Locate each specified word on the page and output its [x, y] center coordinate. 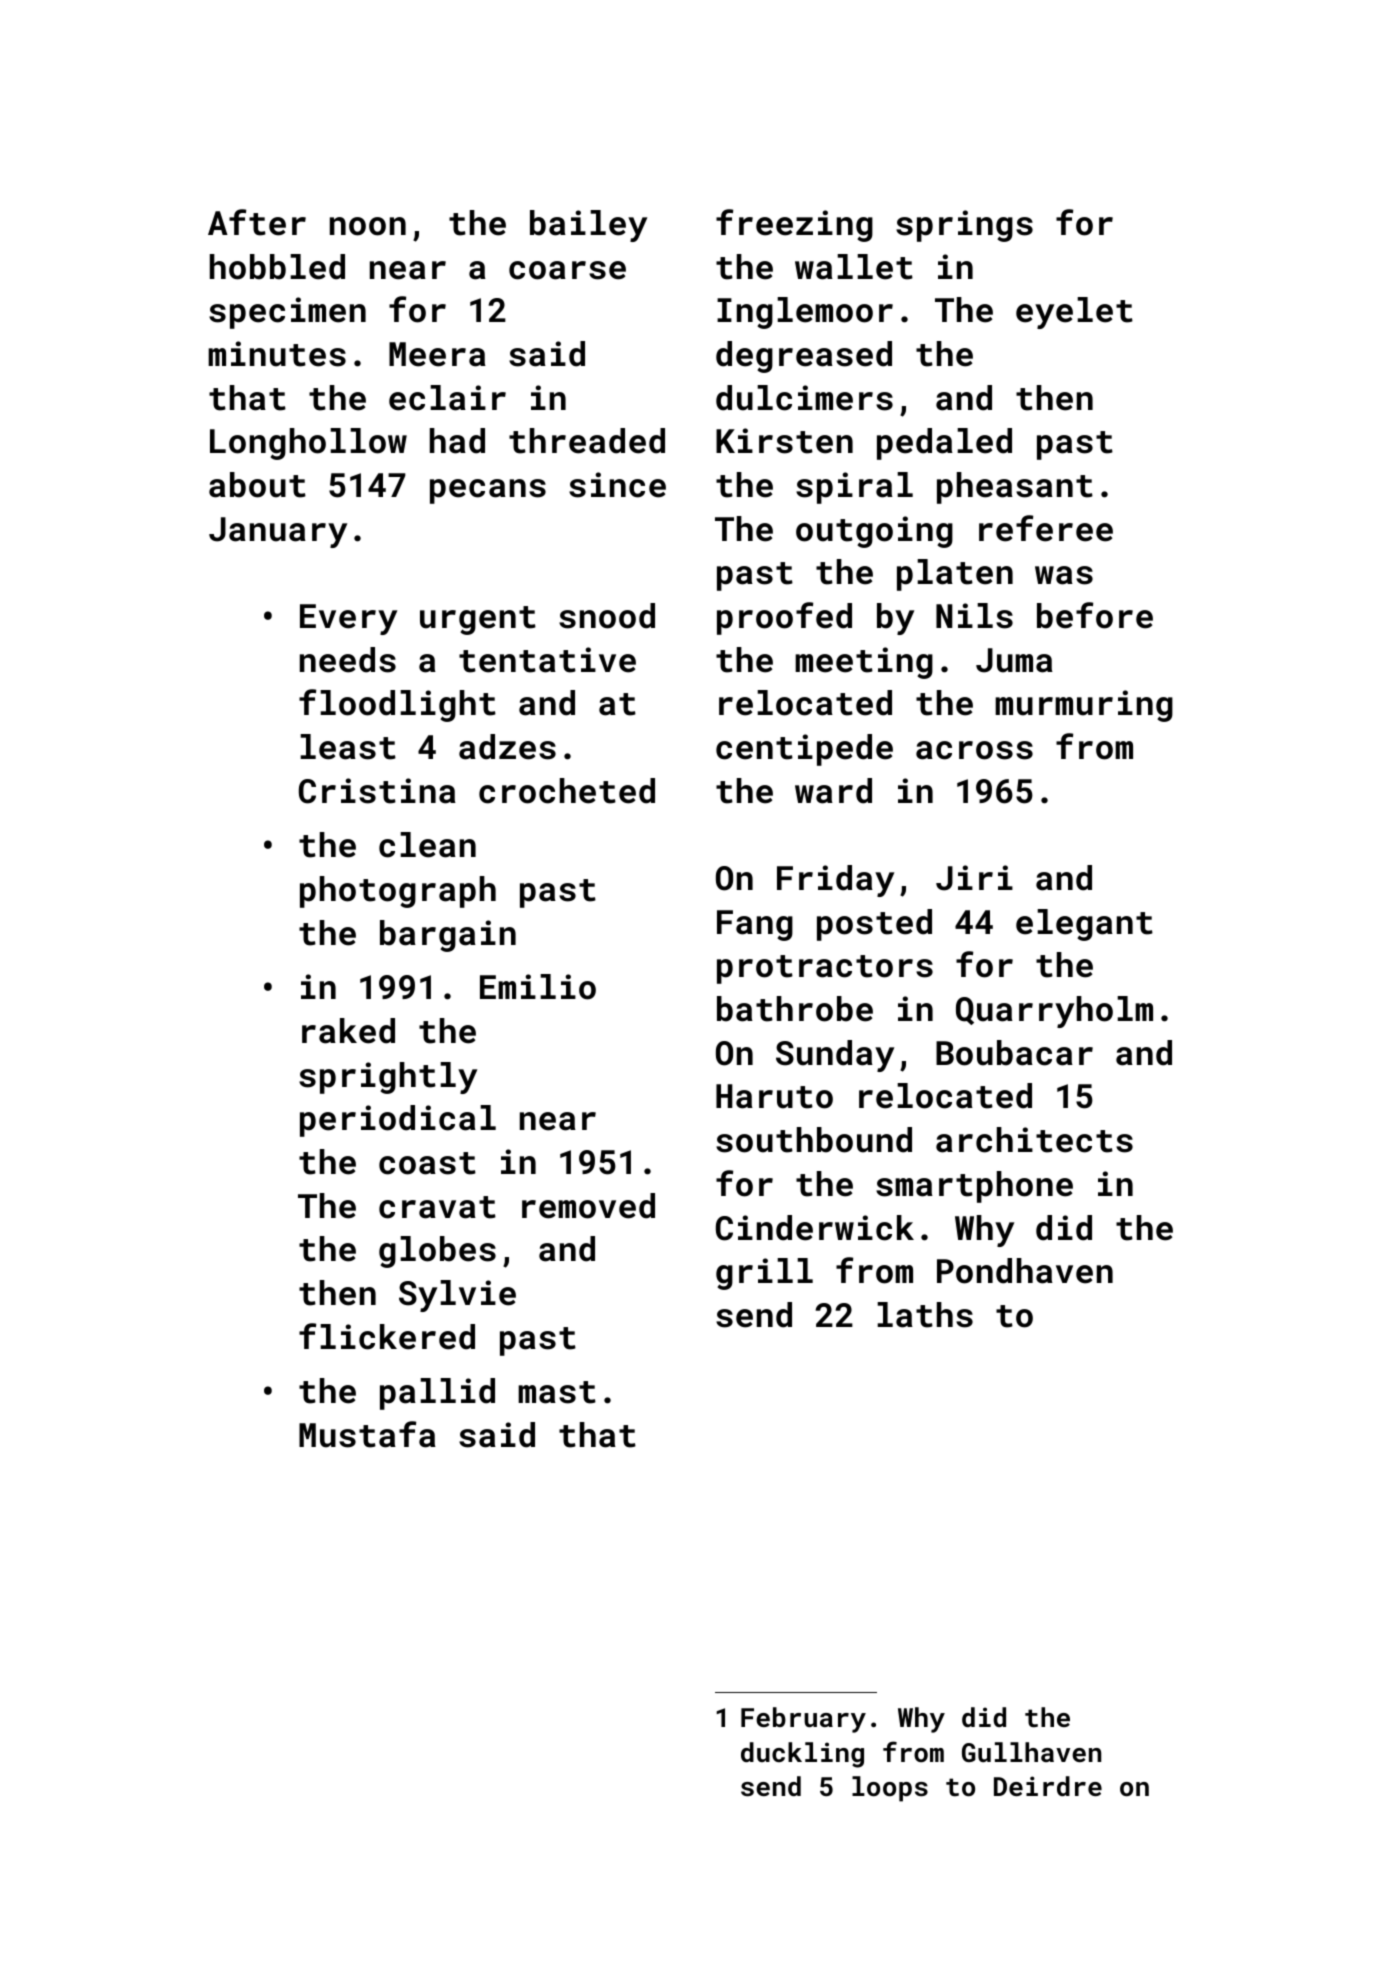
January [278, 532]
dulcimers [804, 398]
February [803, 1720]
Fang [755, 925]
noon [368, 226]
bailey [588, 226]
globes [437, 1252]
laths [925, 1315]
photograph [398, 892]
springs [964, 226]
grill [764, 1274]
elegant [1084, 925]
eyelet [1074, 313]
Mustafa [367, 1434]
